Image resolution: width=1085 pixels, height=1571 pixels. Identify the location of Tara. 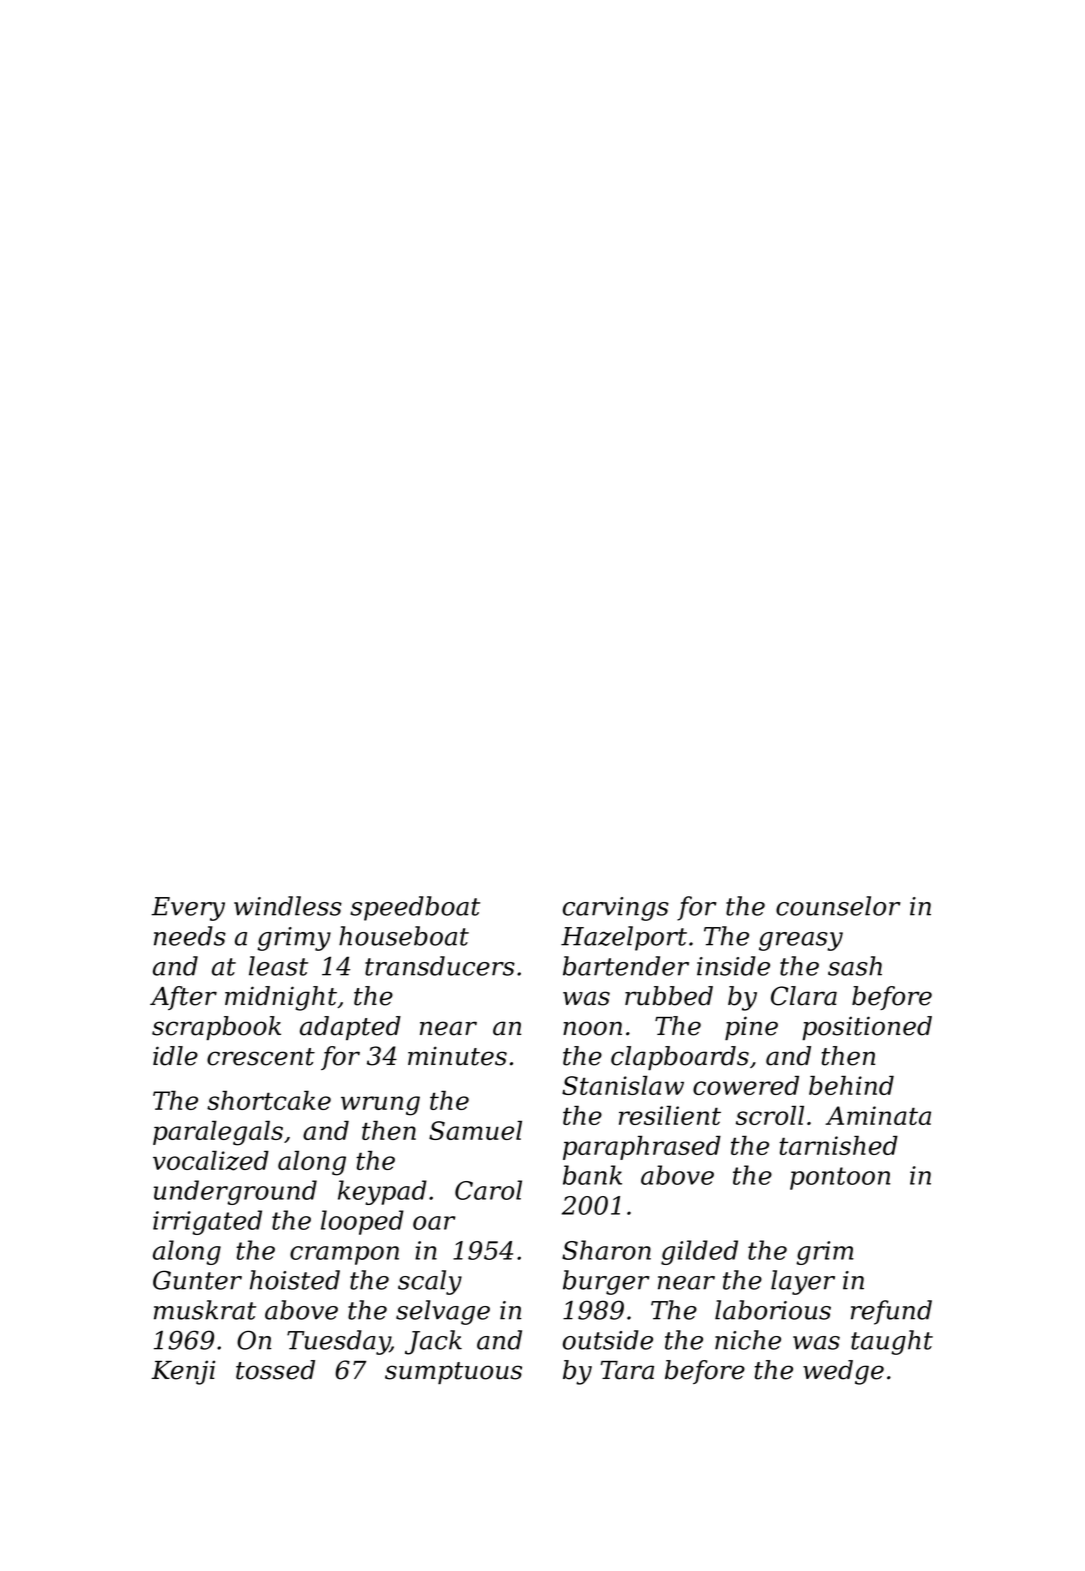
(627, 1370).
